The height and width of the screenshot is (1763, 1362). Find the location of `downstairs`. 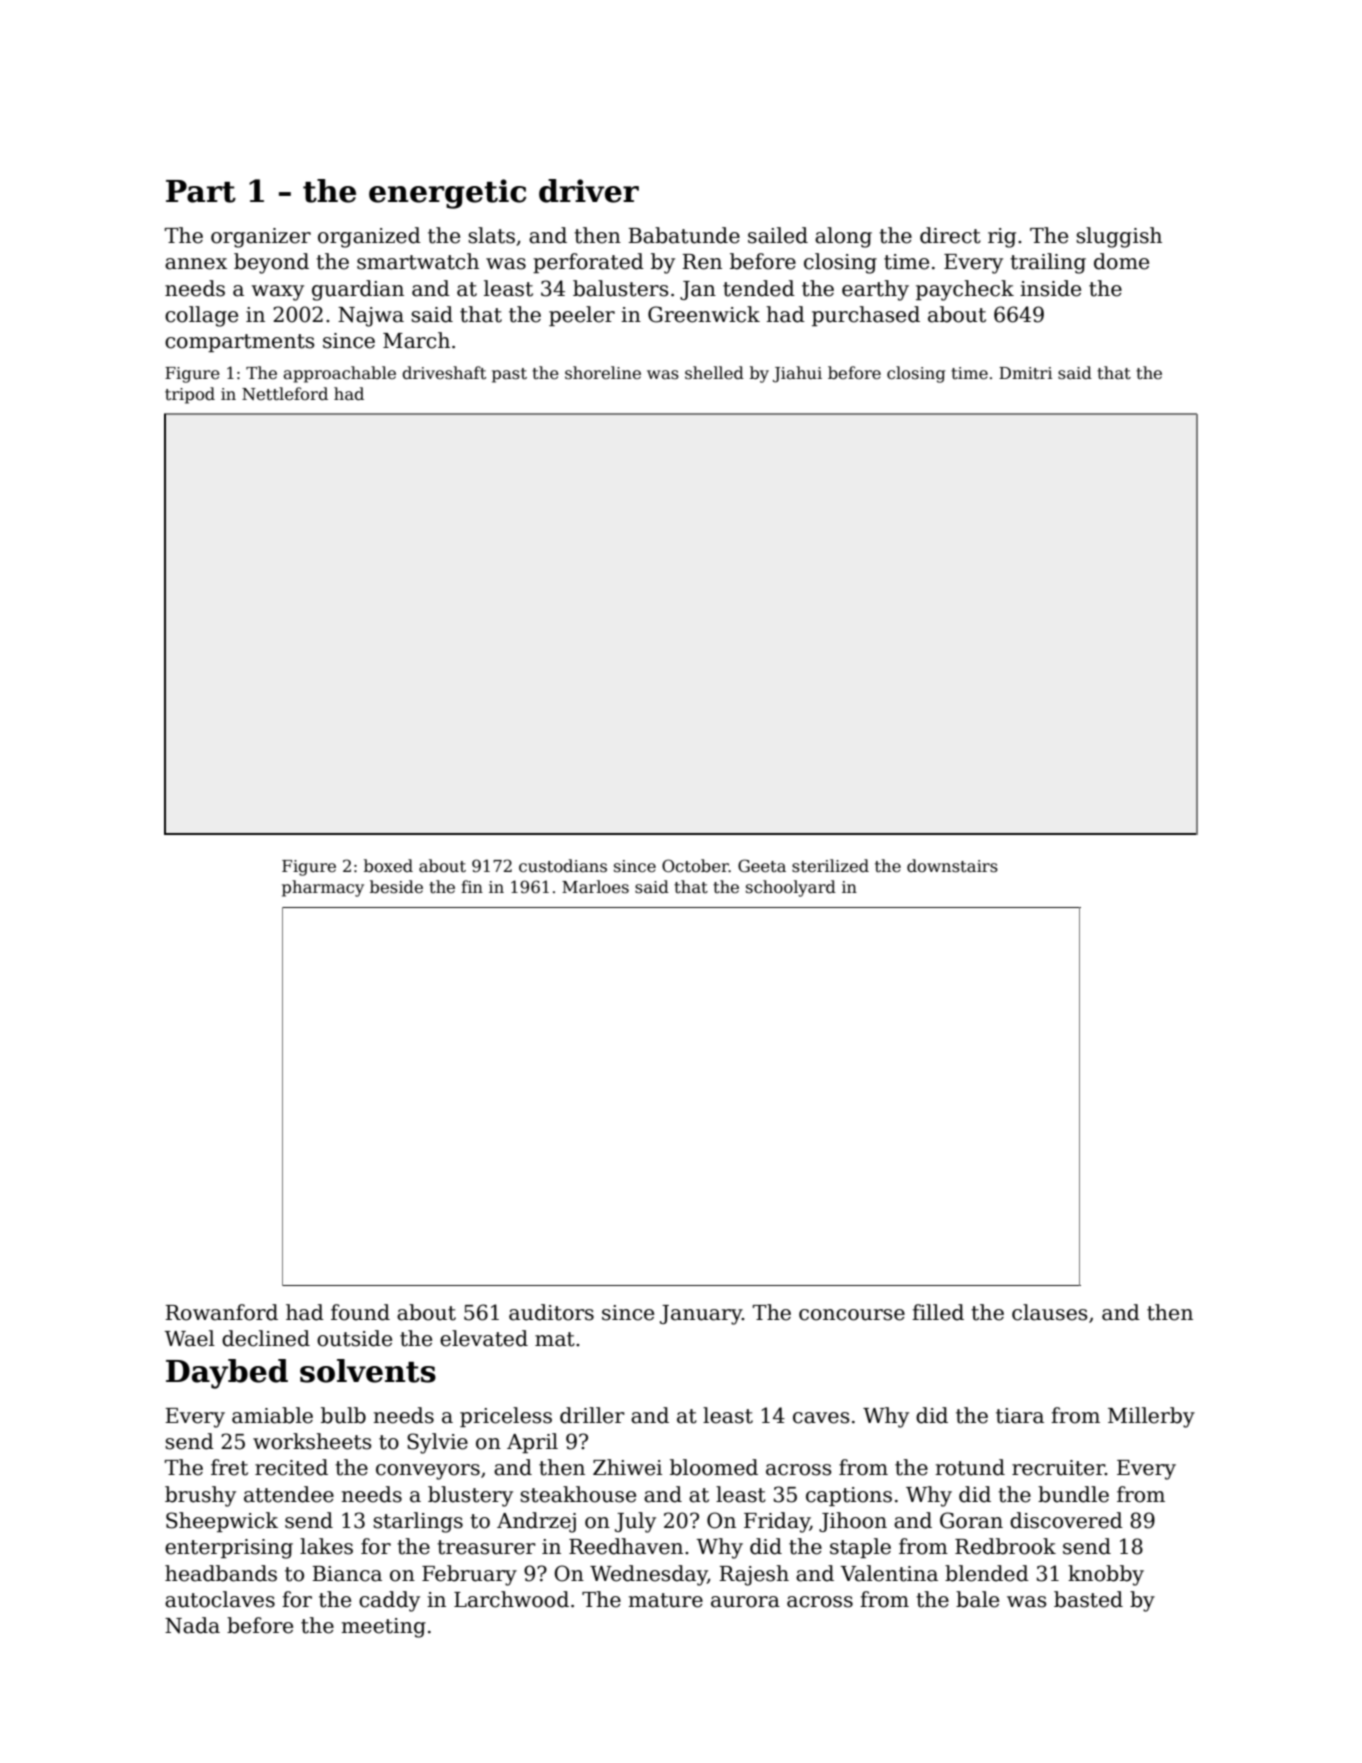

downstairs is located at coordinates (952, 866).
